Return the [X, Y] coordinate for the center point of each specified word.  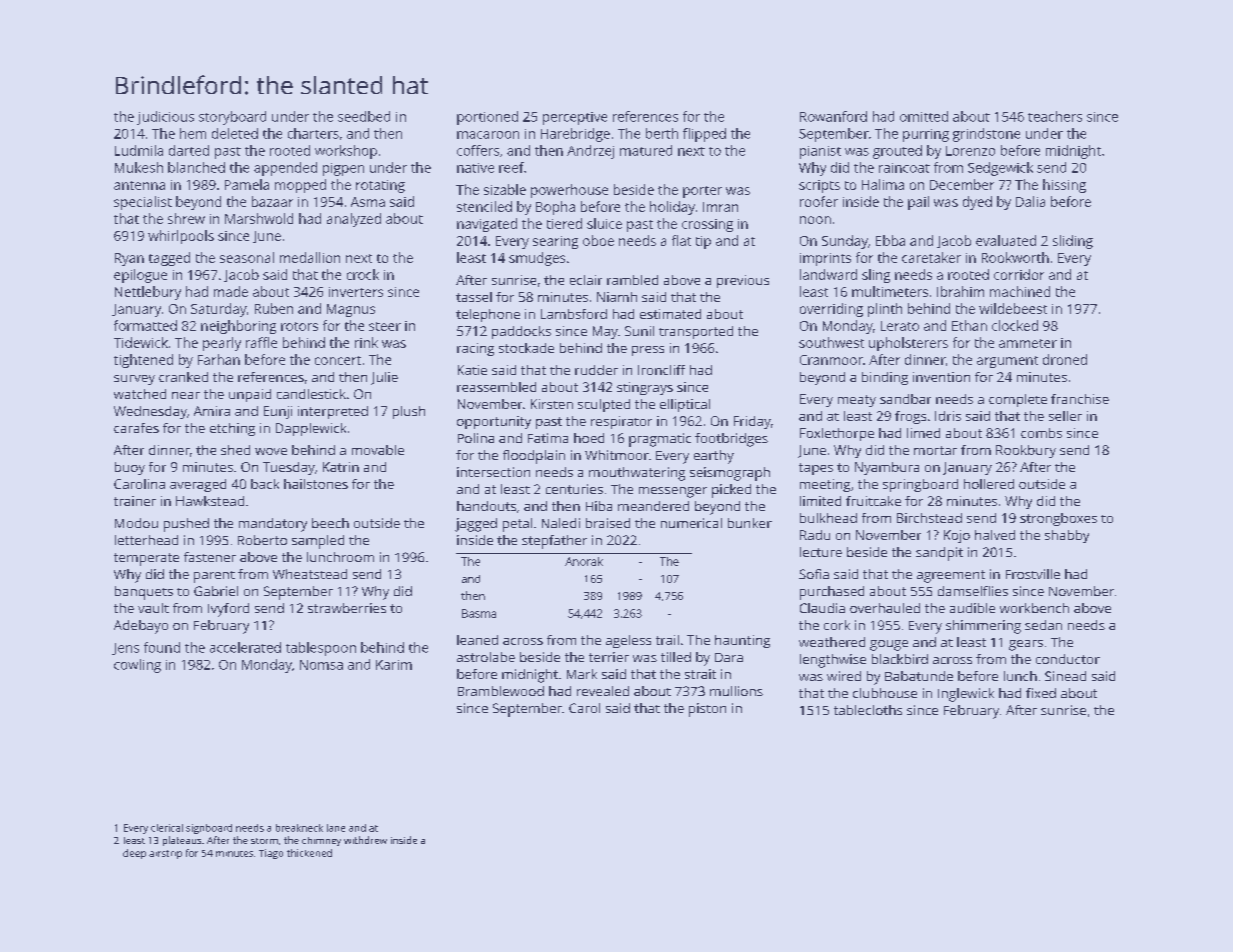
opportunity [494, 422]
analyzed [354, 220]
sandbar [905, 399]
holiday [672, 208]
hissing [1064, 186]
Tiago [271, 854]
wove [271, 451]
